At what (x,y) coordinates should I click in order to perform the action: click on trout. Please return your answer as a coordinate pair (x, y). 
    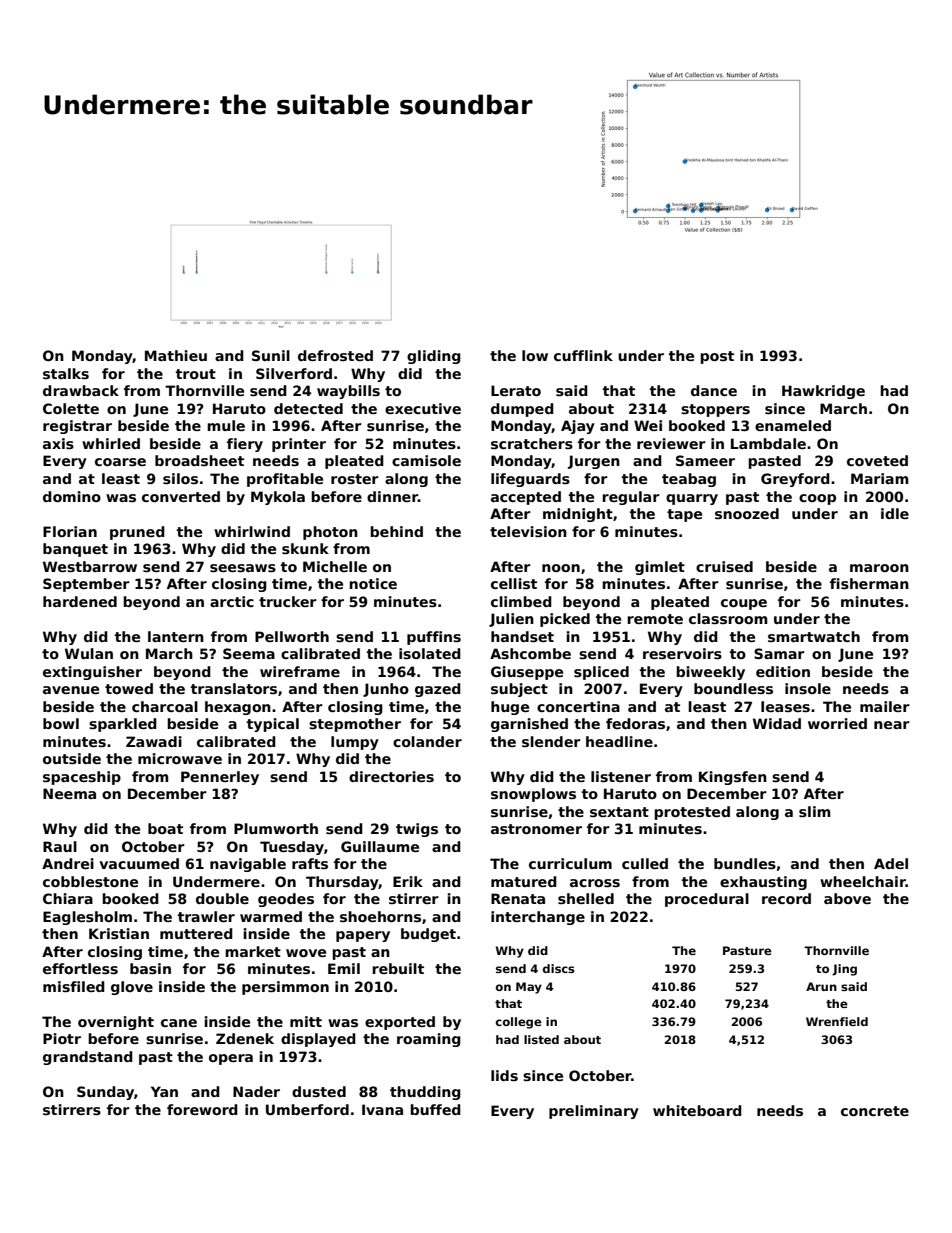
    Looking at the image, I should click on (196, 374).
